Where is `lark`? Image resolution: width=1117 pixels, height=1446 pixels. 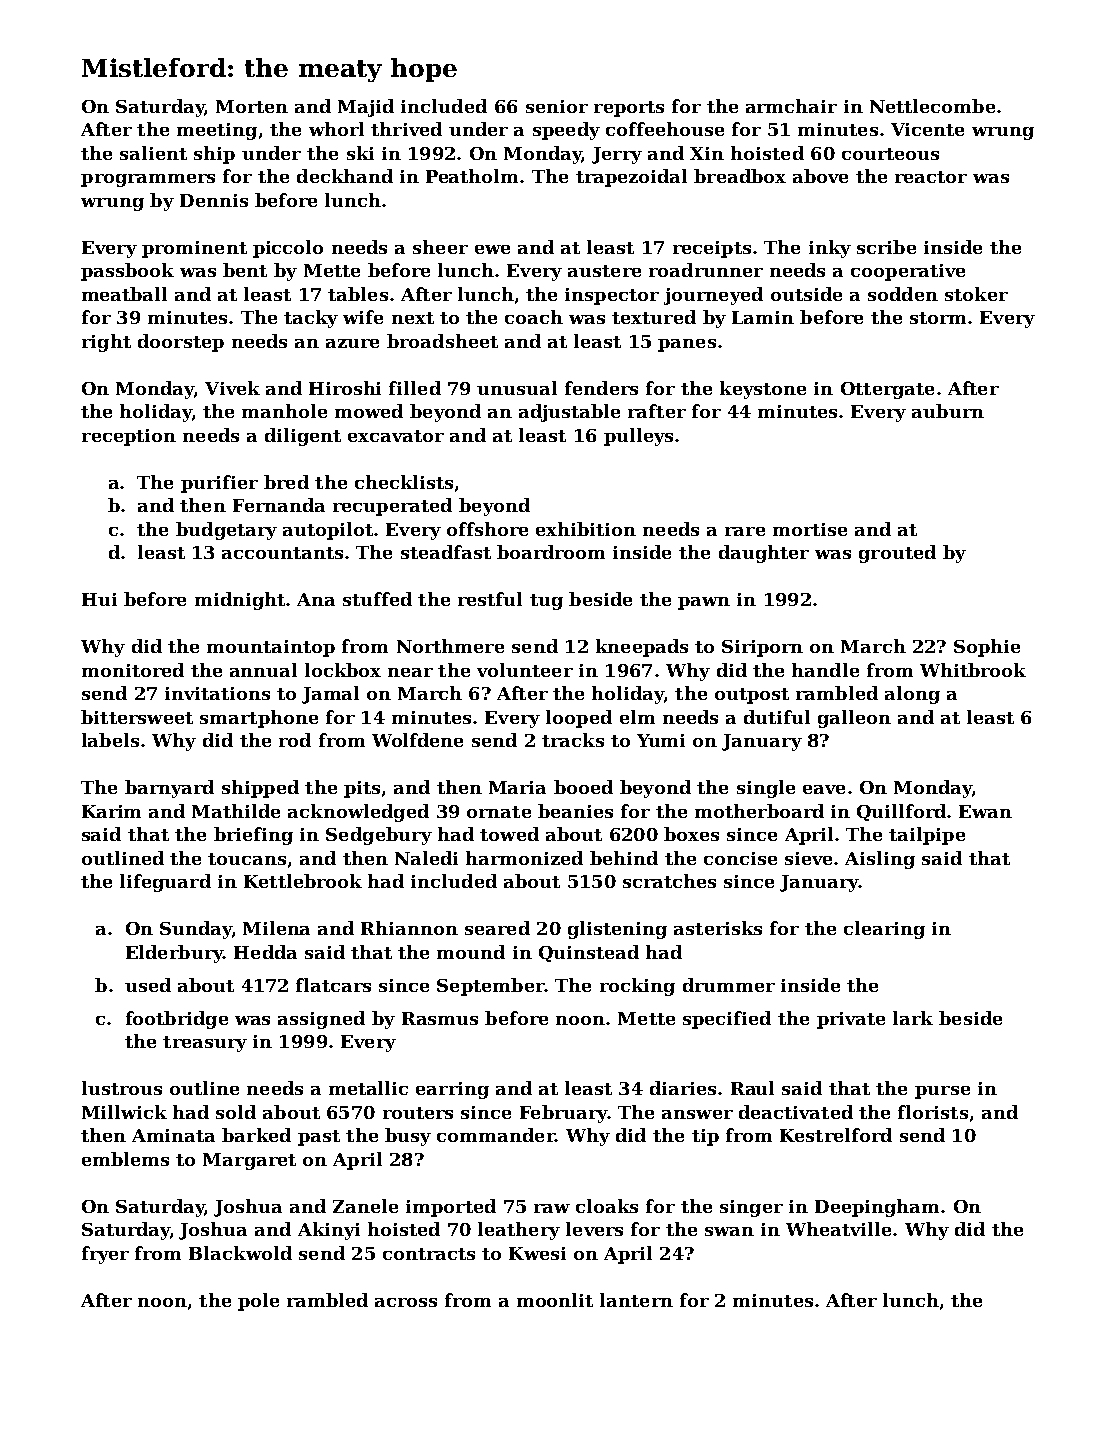 lark is located at coordinates (913, 1018).
